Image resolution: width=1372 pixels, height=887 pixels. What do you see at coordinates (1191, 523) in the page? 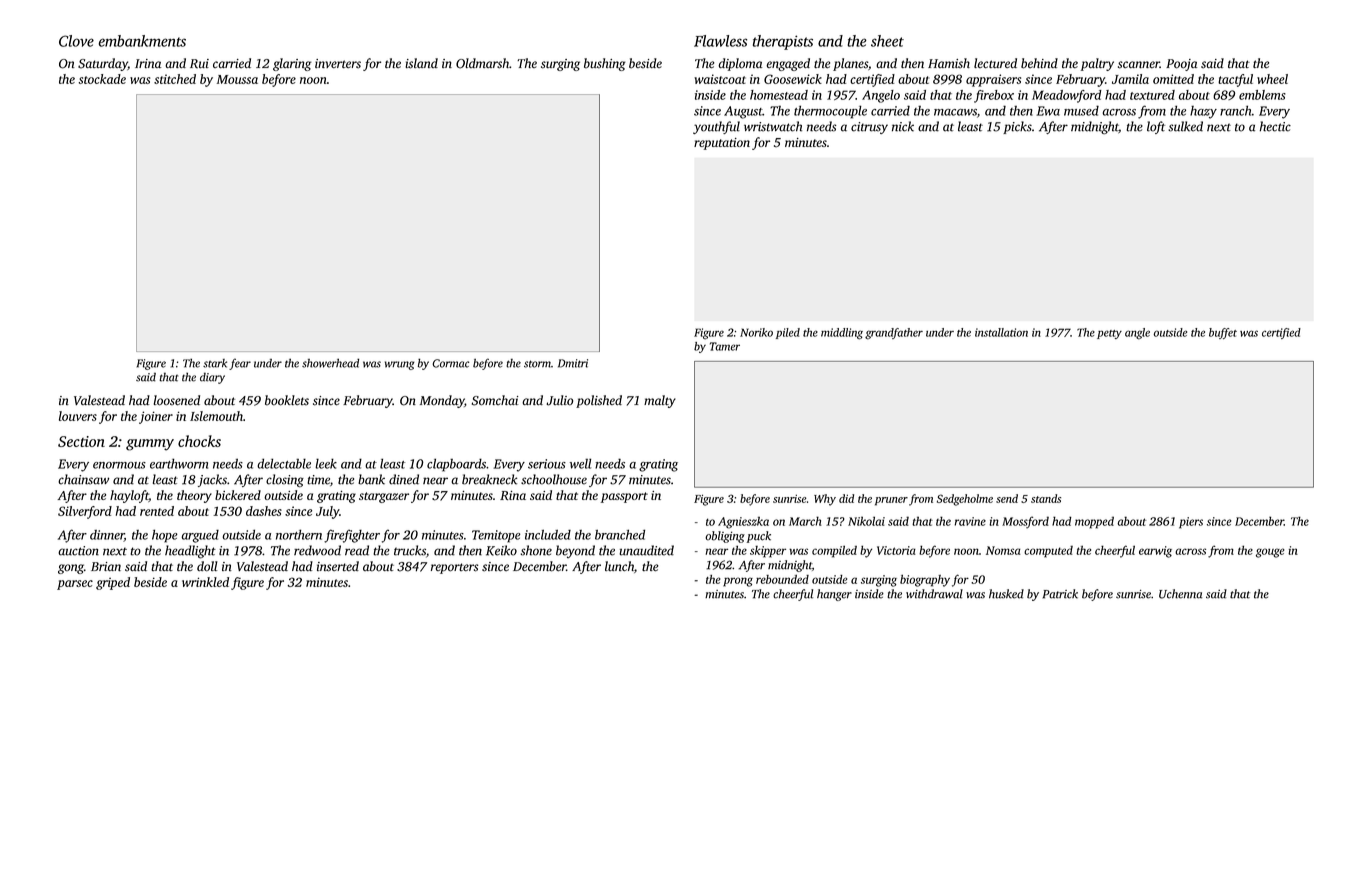
I see `piers` at bounding box center [1191, 523].
